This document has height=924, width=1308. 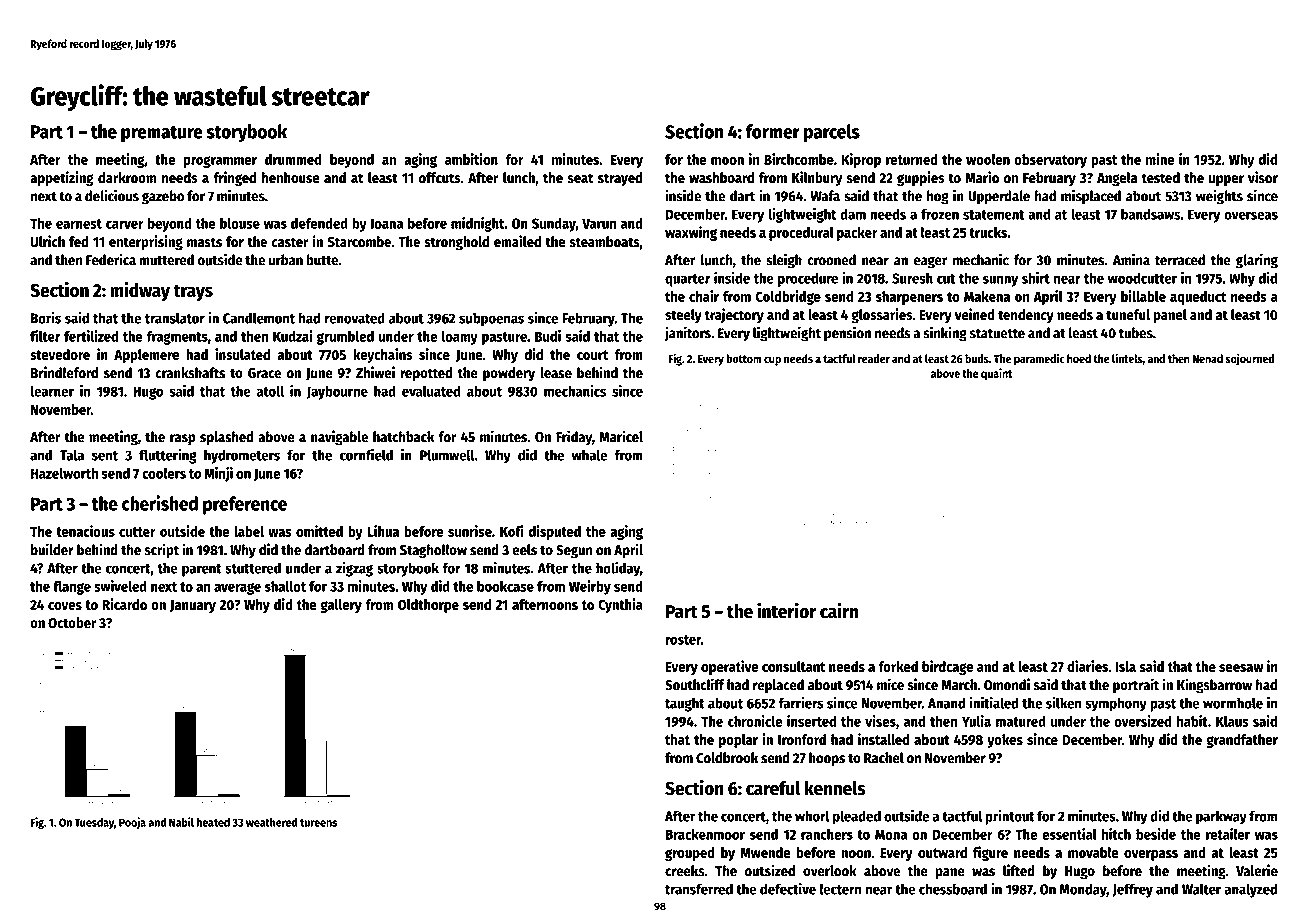 I want to click on tureens, so click(x=318, y=823).
